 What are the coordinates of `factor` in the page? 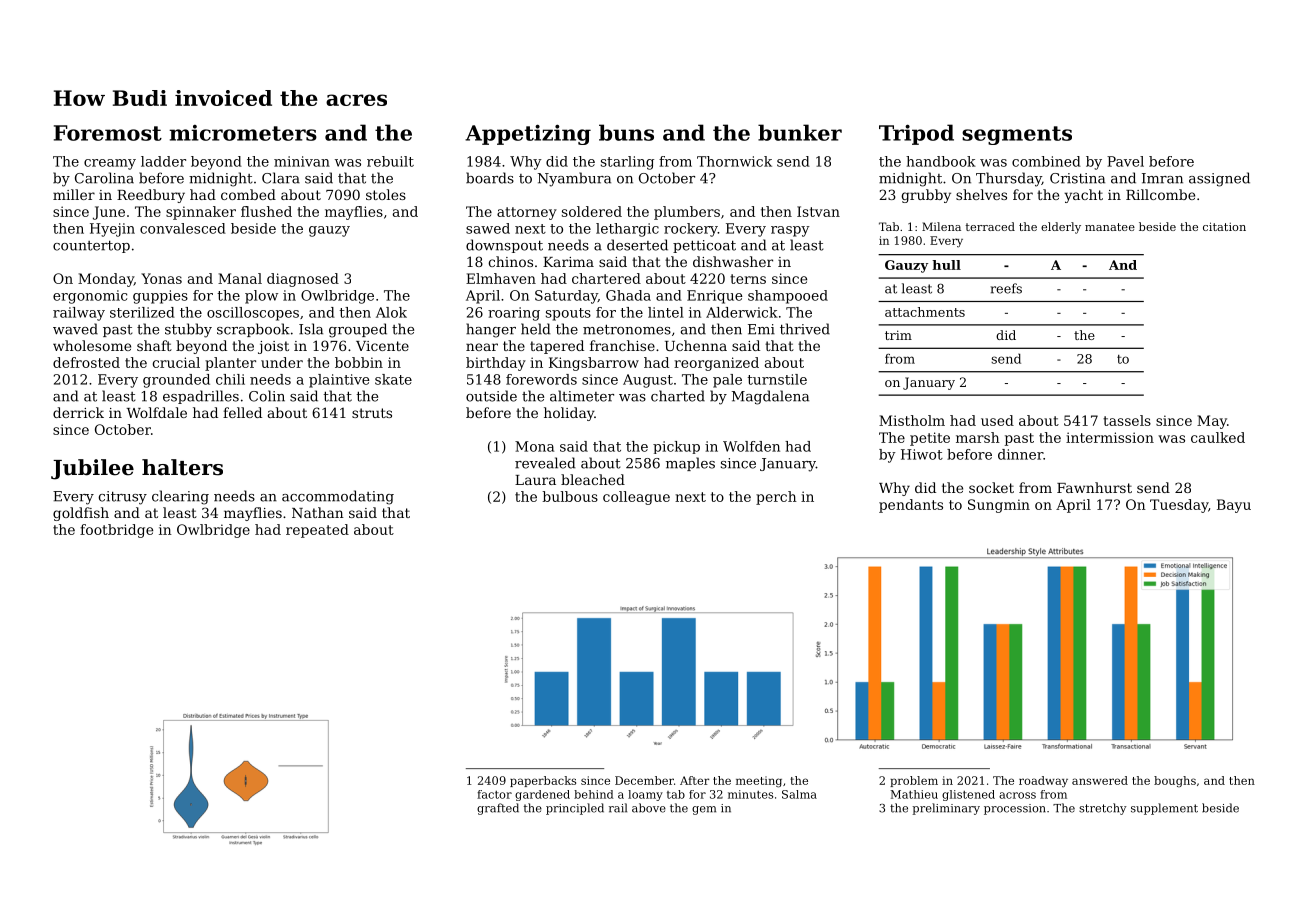 It's located at (494, 794).
